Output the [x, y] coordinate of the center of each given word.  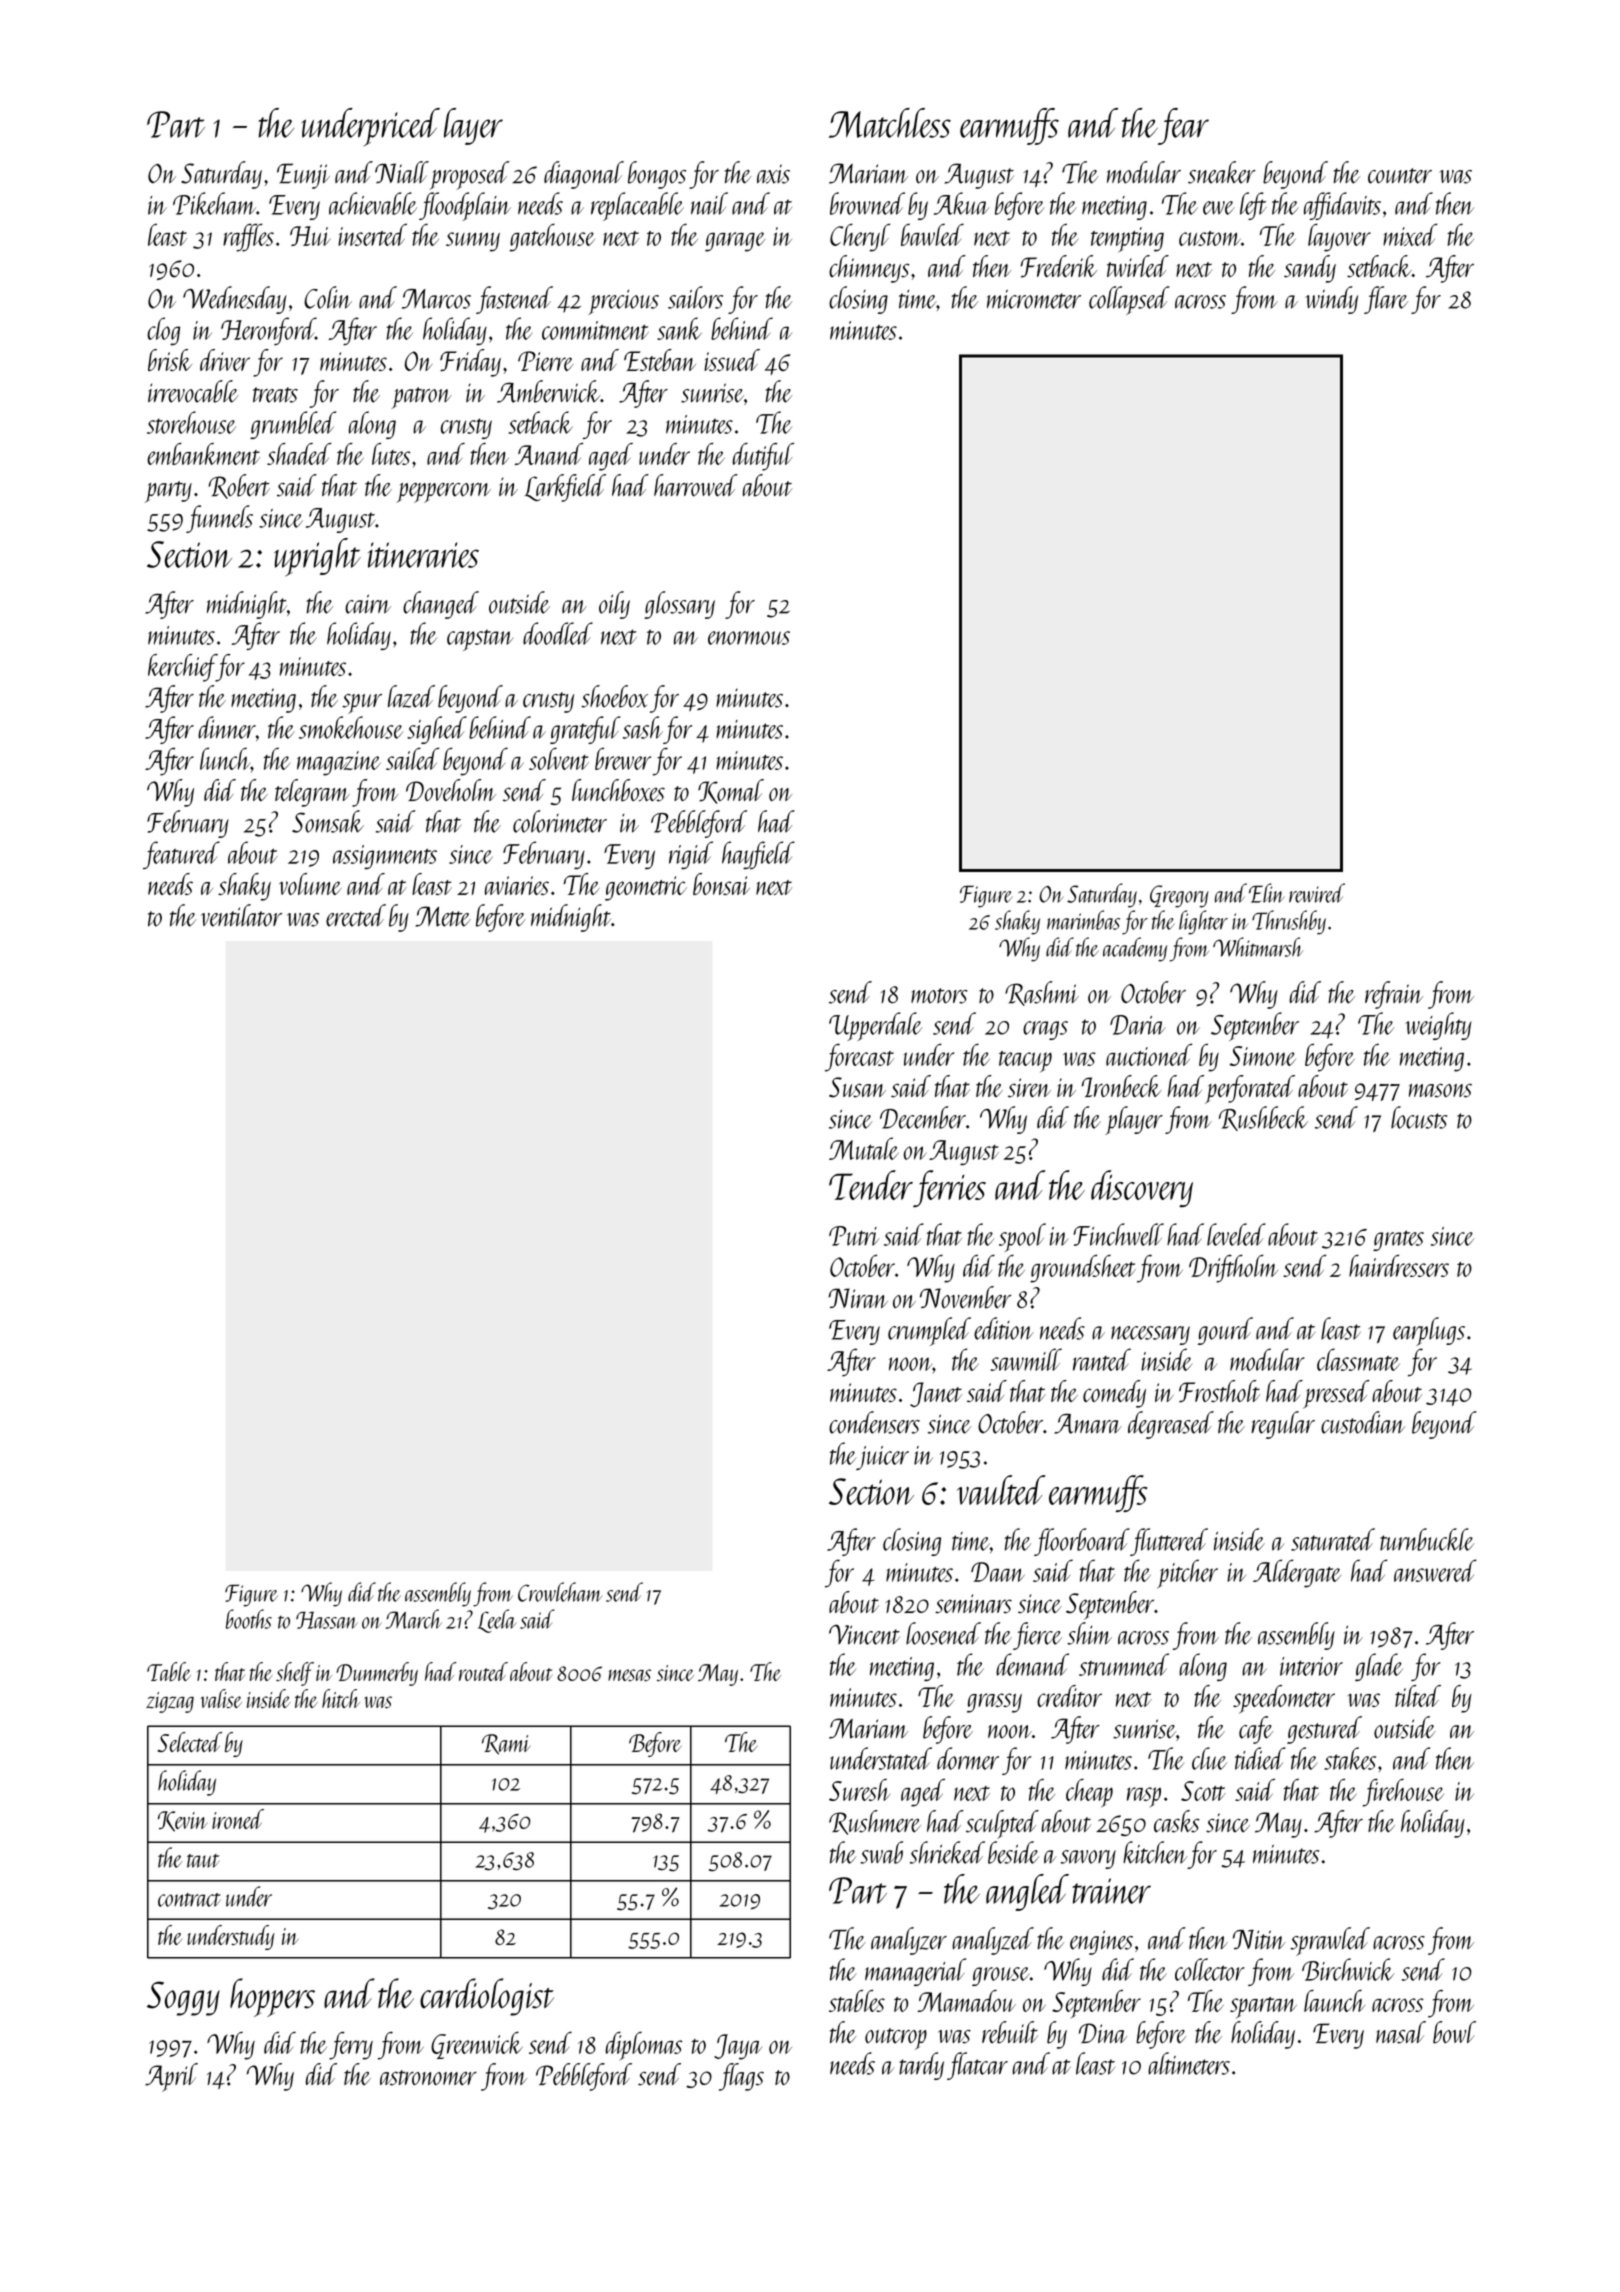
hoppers [272, 1997]
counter [1400, 176]
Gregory [1179, 896]
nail [709, 203]
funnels [219, 519]
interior [1311, 1666]
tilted [1418, 1696]
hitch [341, 1698]
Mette [443, 916]
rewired [1317, 893]
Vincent [864, 1634]
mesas [629, 1675]
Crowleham [560, 1592]
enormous [749, 638]
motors [939, 996]
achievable [373, 203]
